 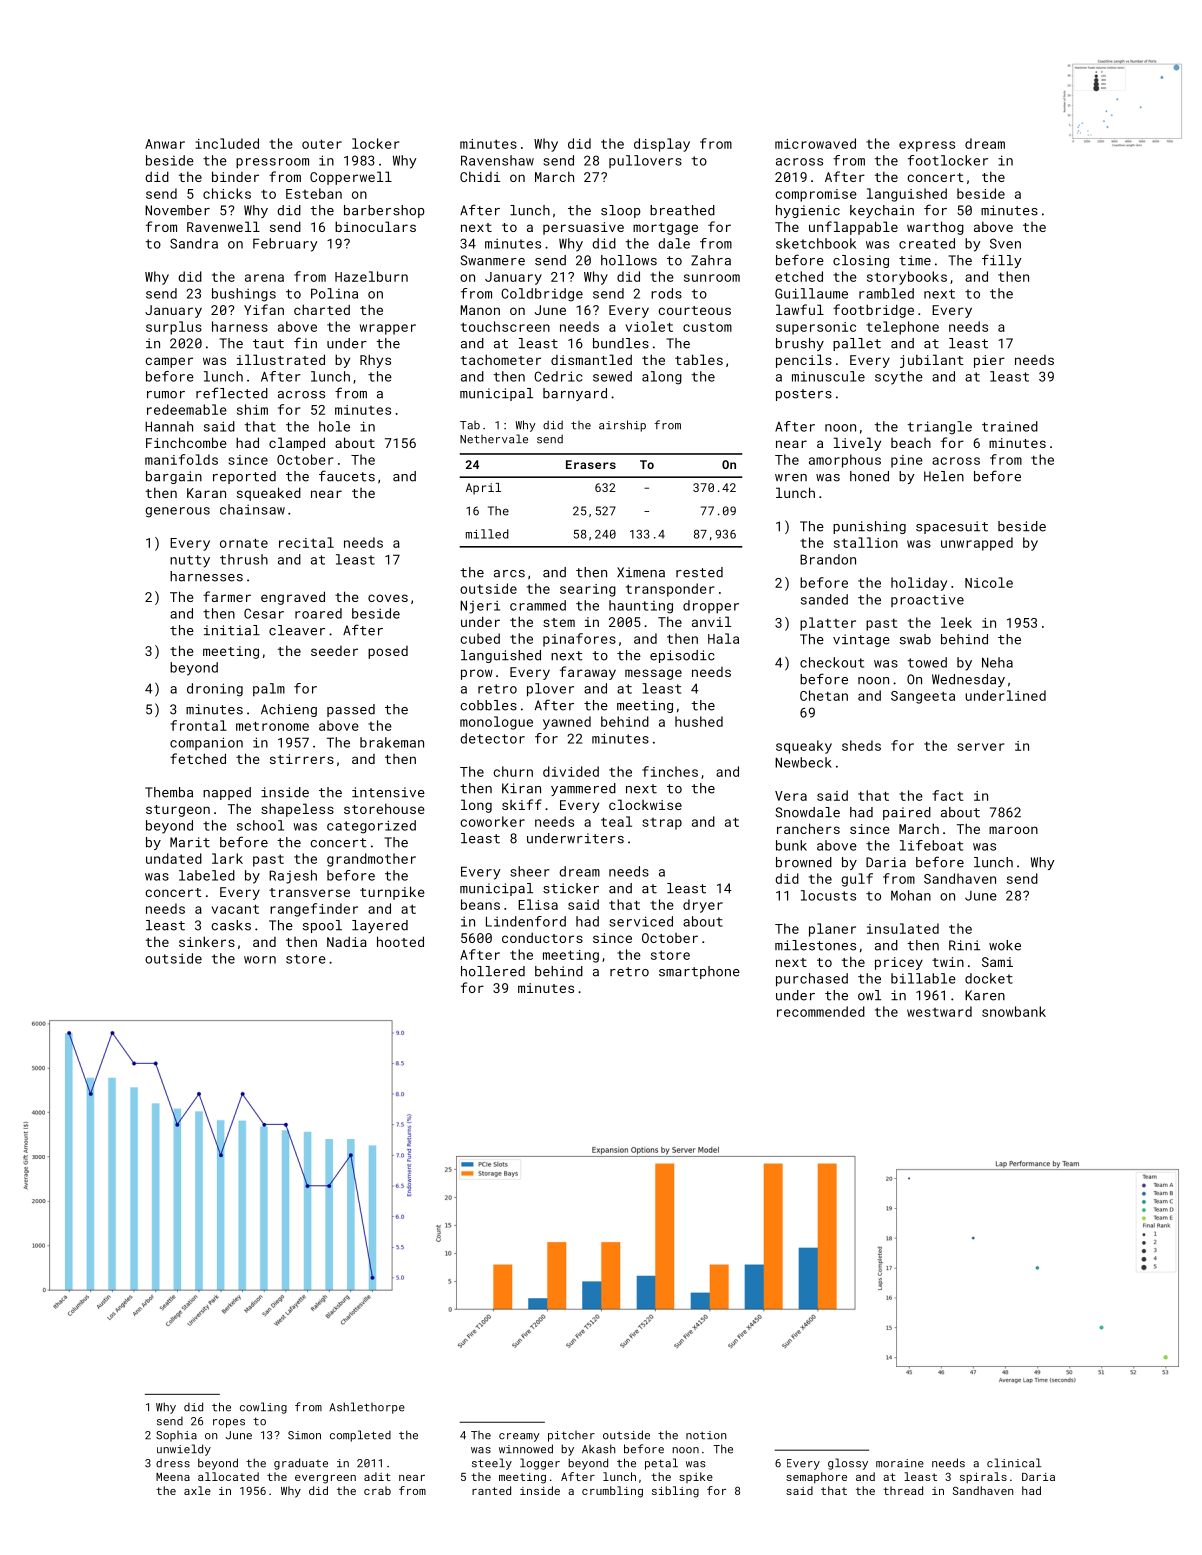 What do you see at coordinates (1014, 1463) in the screenshot?
I see `clinical` at bounding box center [1014, 1463].
